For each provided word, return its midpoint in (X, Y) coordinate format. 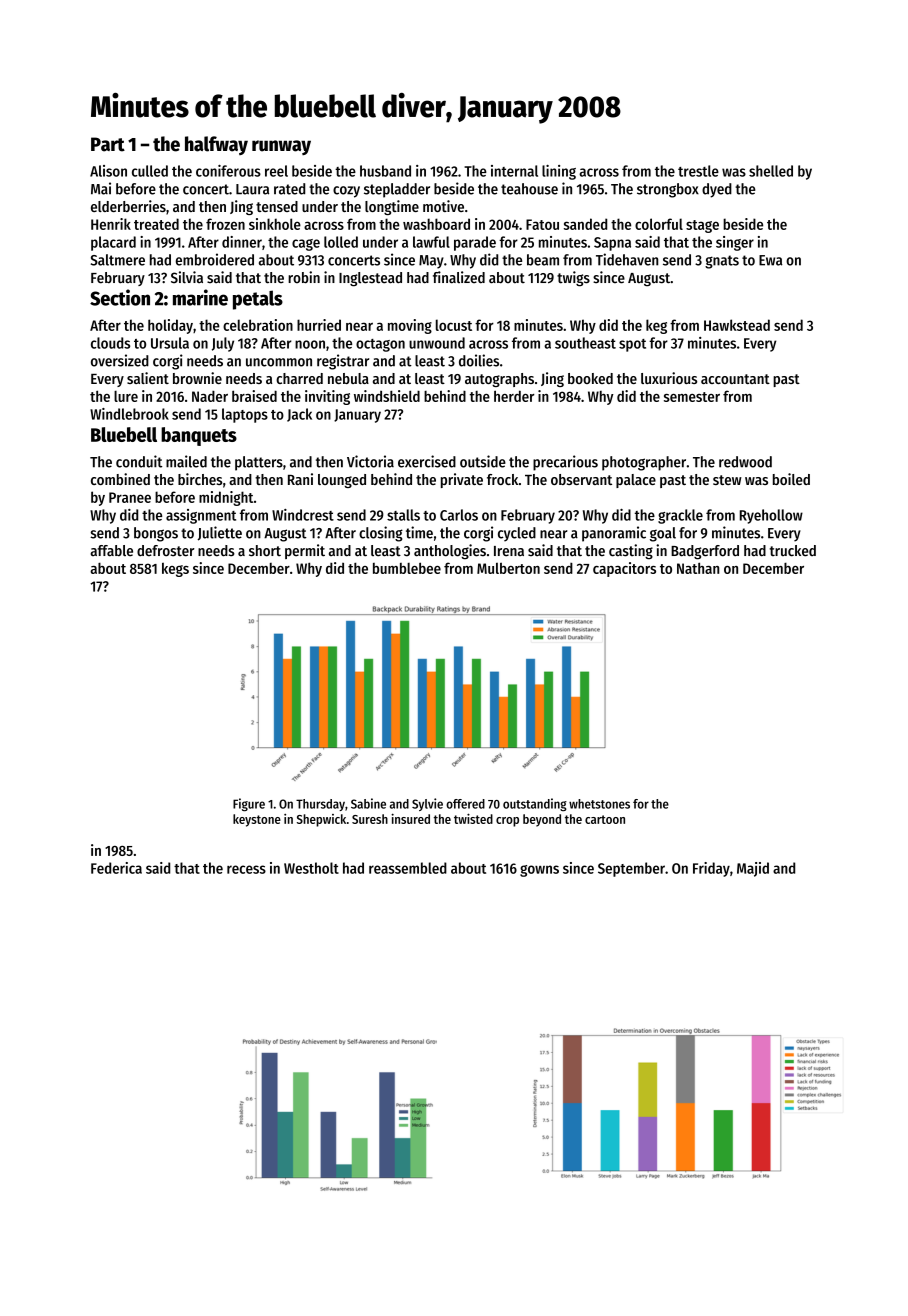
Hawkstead (737, 325)
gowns (539, 871)
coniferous (228, 171)
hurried (319, 325)
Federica (116, 868)
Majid (753, 869)
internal (514, 171)
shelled (771, 171)
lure (126, 396)
